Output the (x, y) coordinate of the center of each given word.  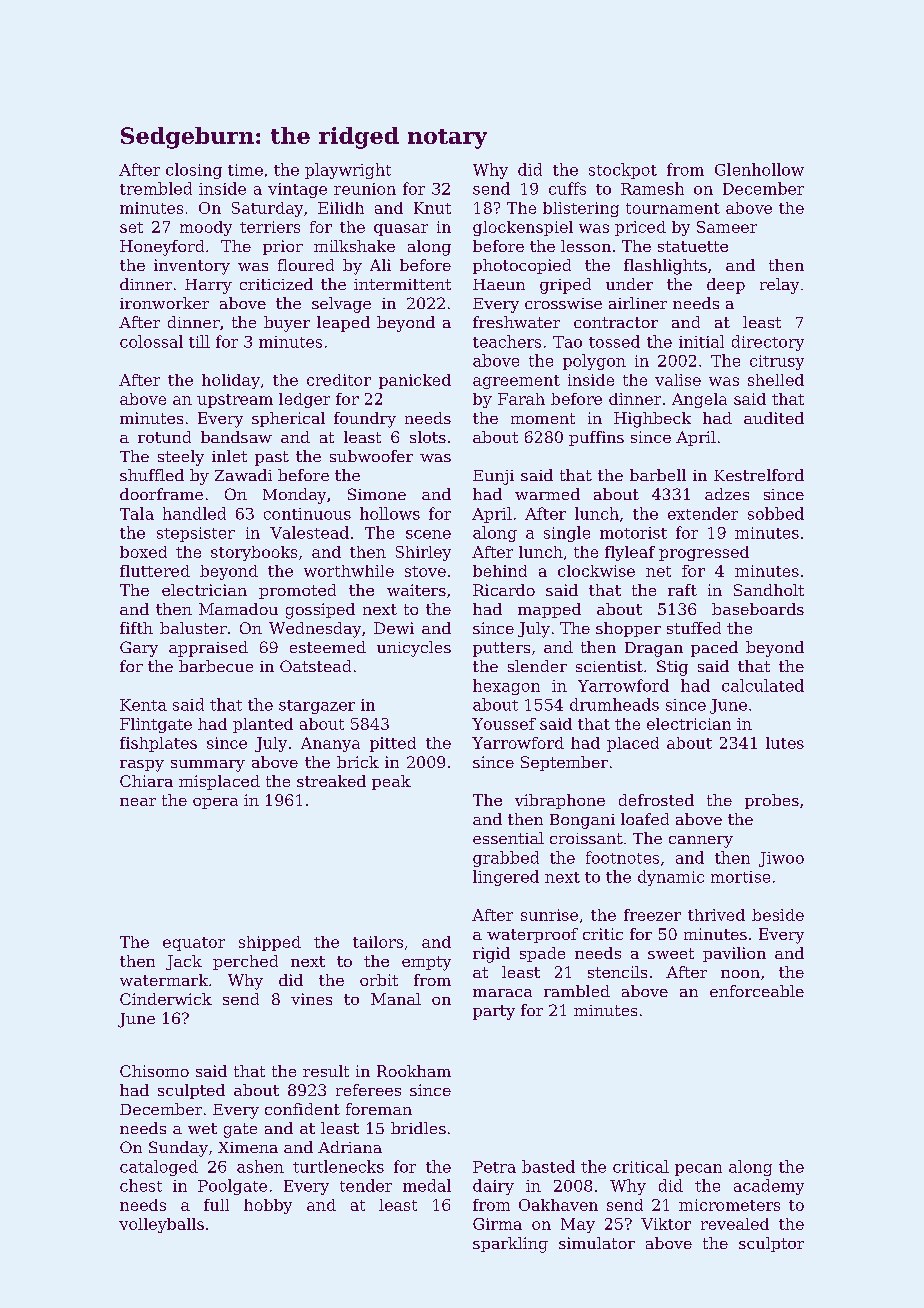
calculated (763, 685)
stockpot (623, 171)
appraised (208, 649)
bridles (418, 1128)
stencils (617, 972)
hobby (268, 1206)
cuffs (567, 188)
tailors (378, 942)
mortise (740, 877)
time (245, 170)
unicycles (414, 649)
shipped (270, 943)
